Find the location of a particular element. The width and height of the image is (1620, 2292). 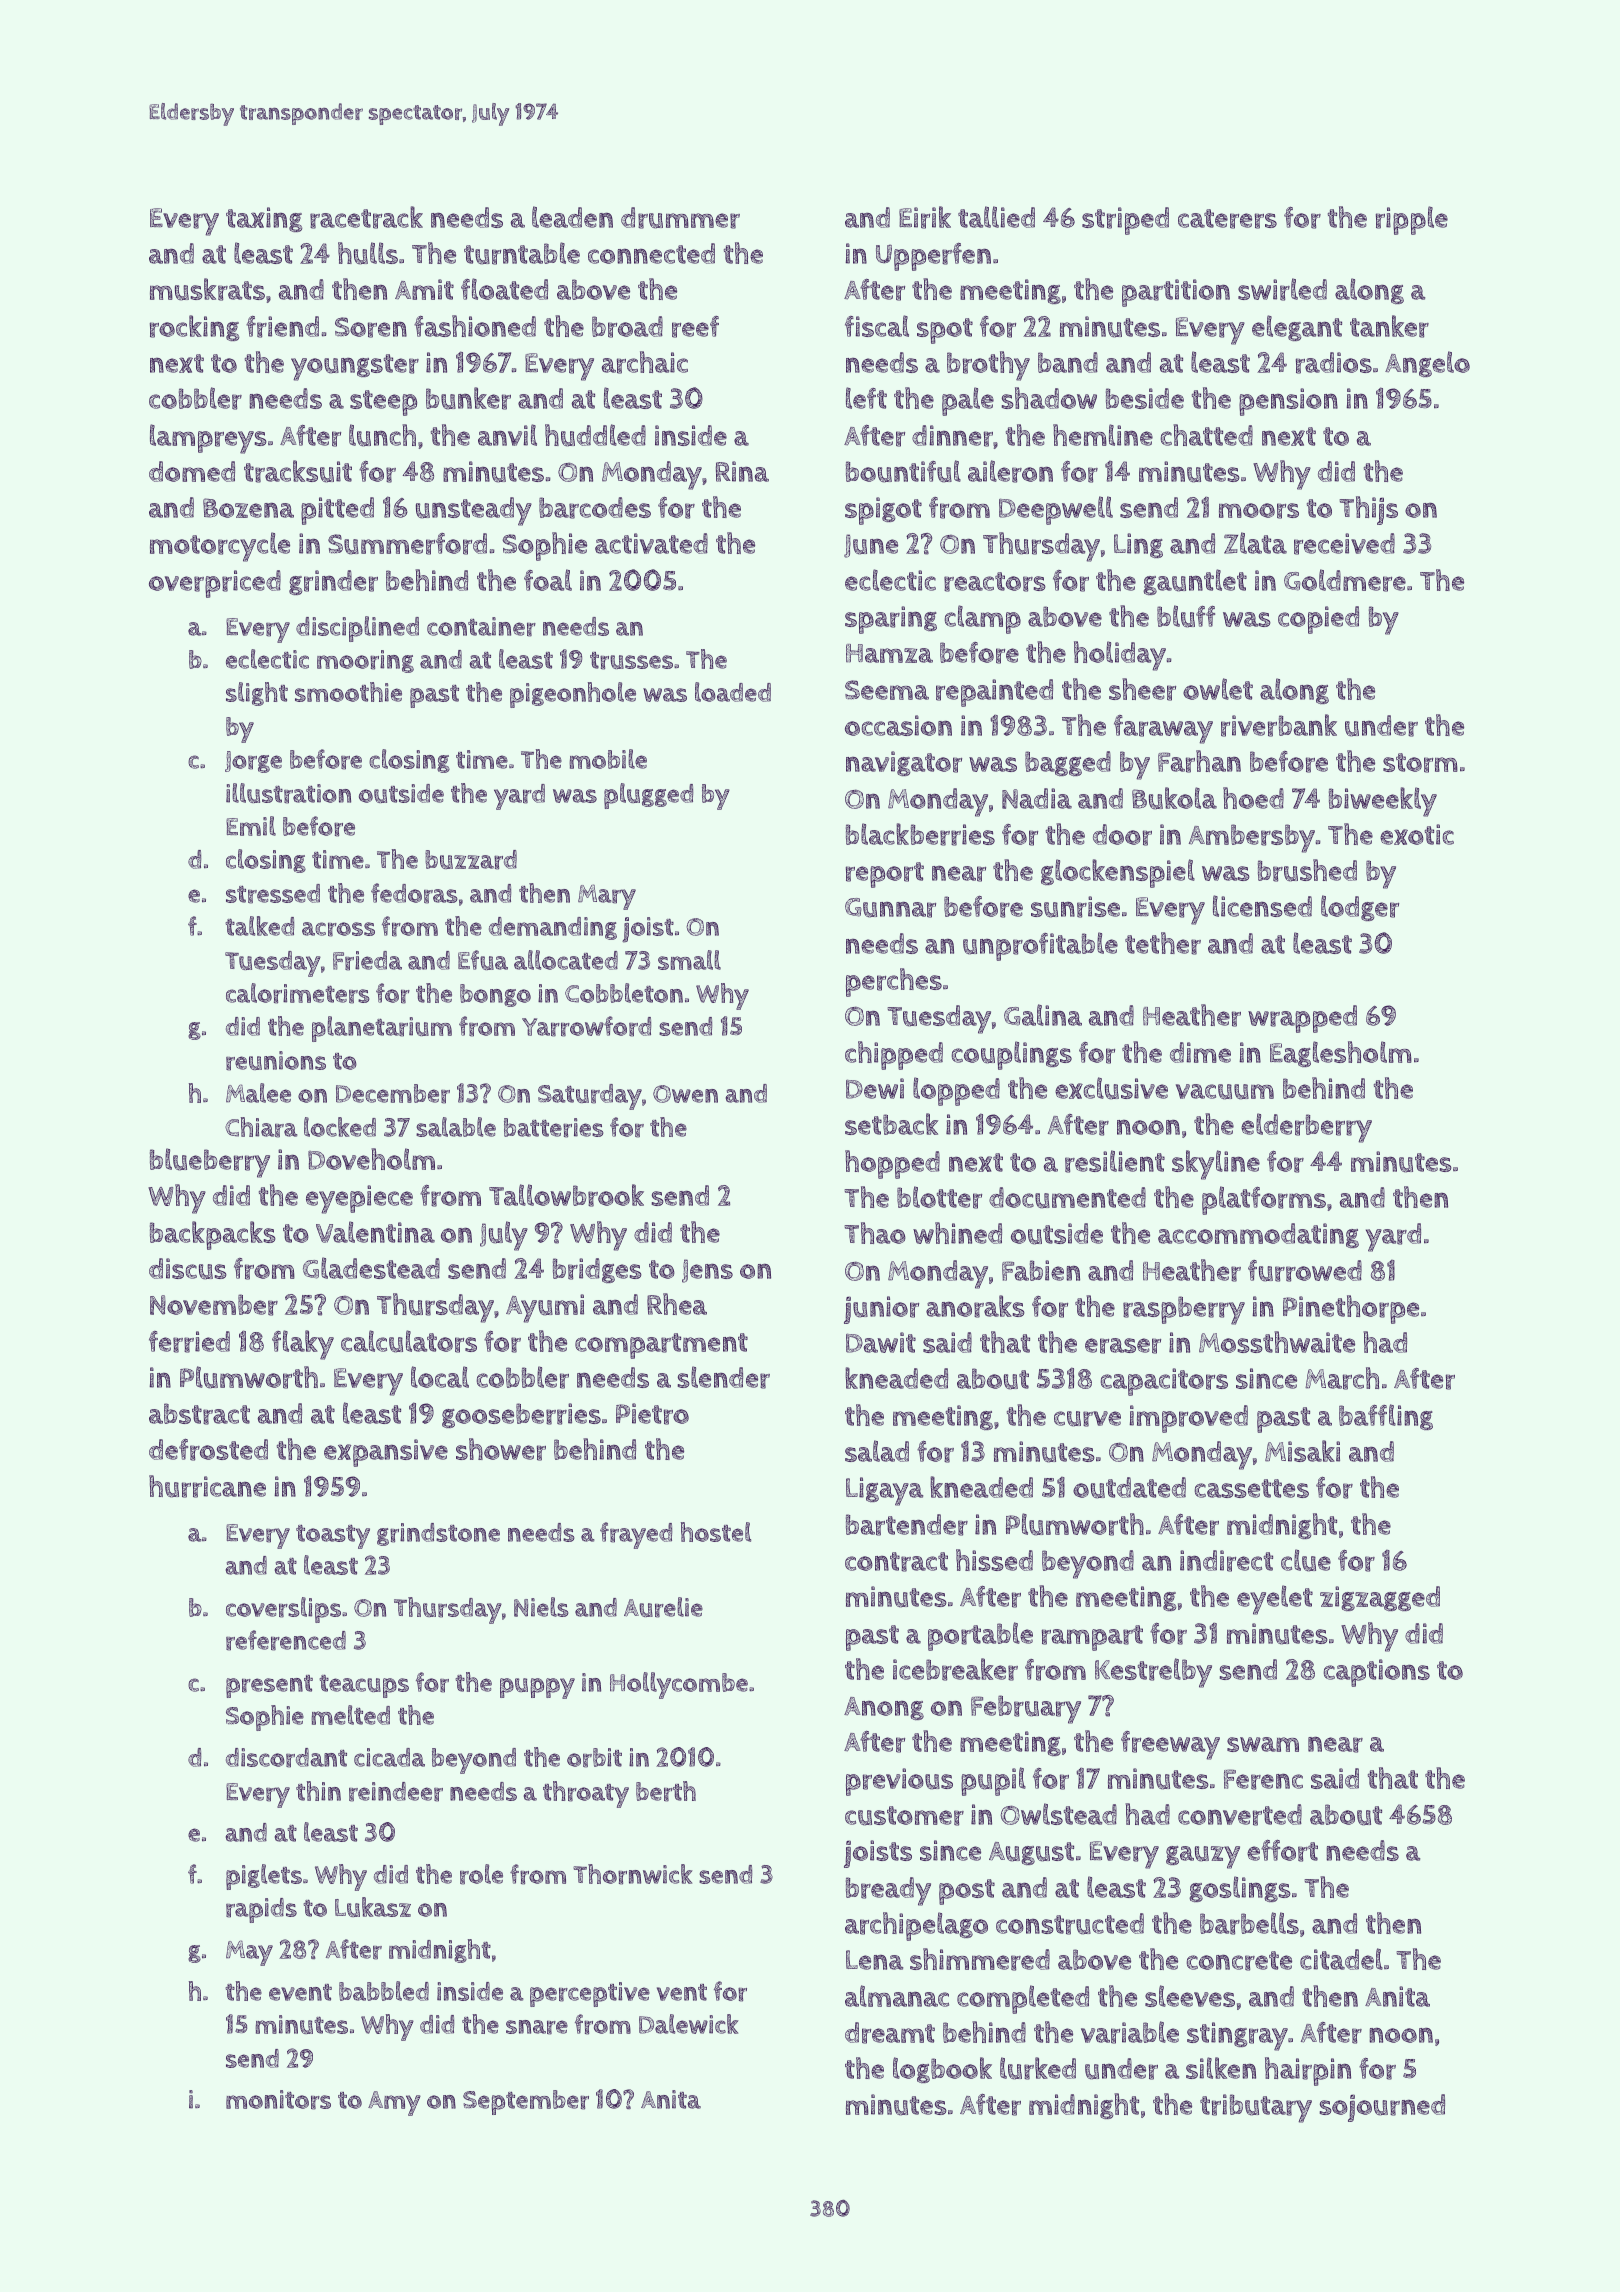

March is located at coordinates (1342, 1378).
